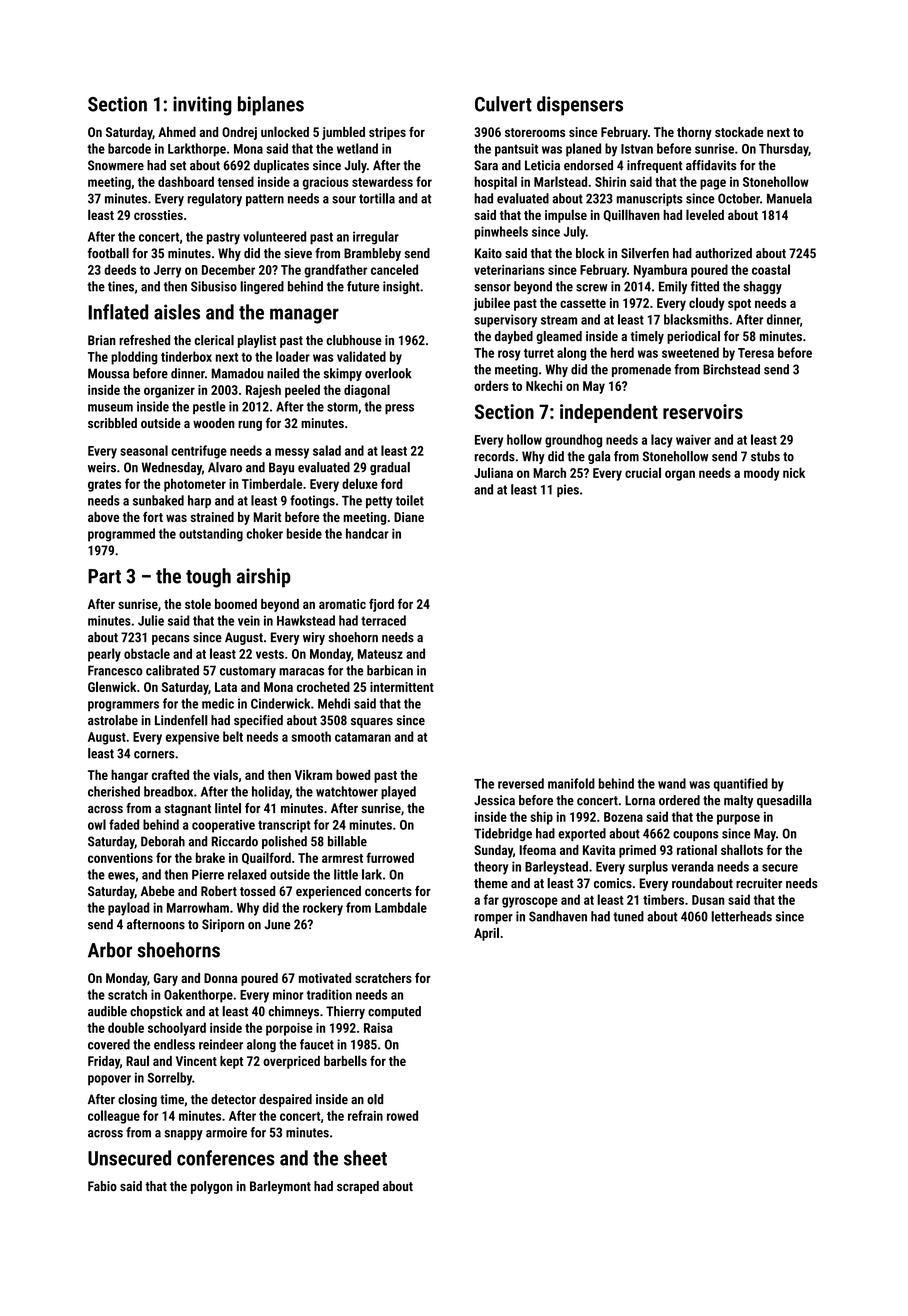  I want to click on quantified, so click(741, 785).
